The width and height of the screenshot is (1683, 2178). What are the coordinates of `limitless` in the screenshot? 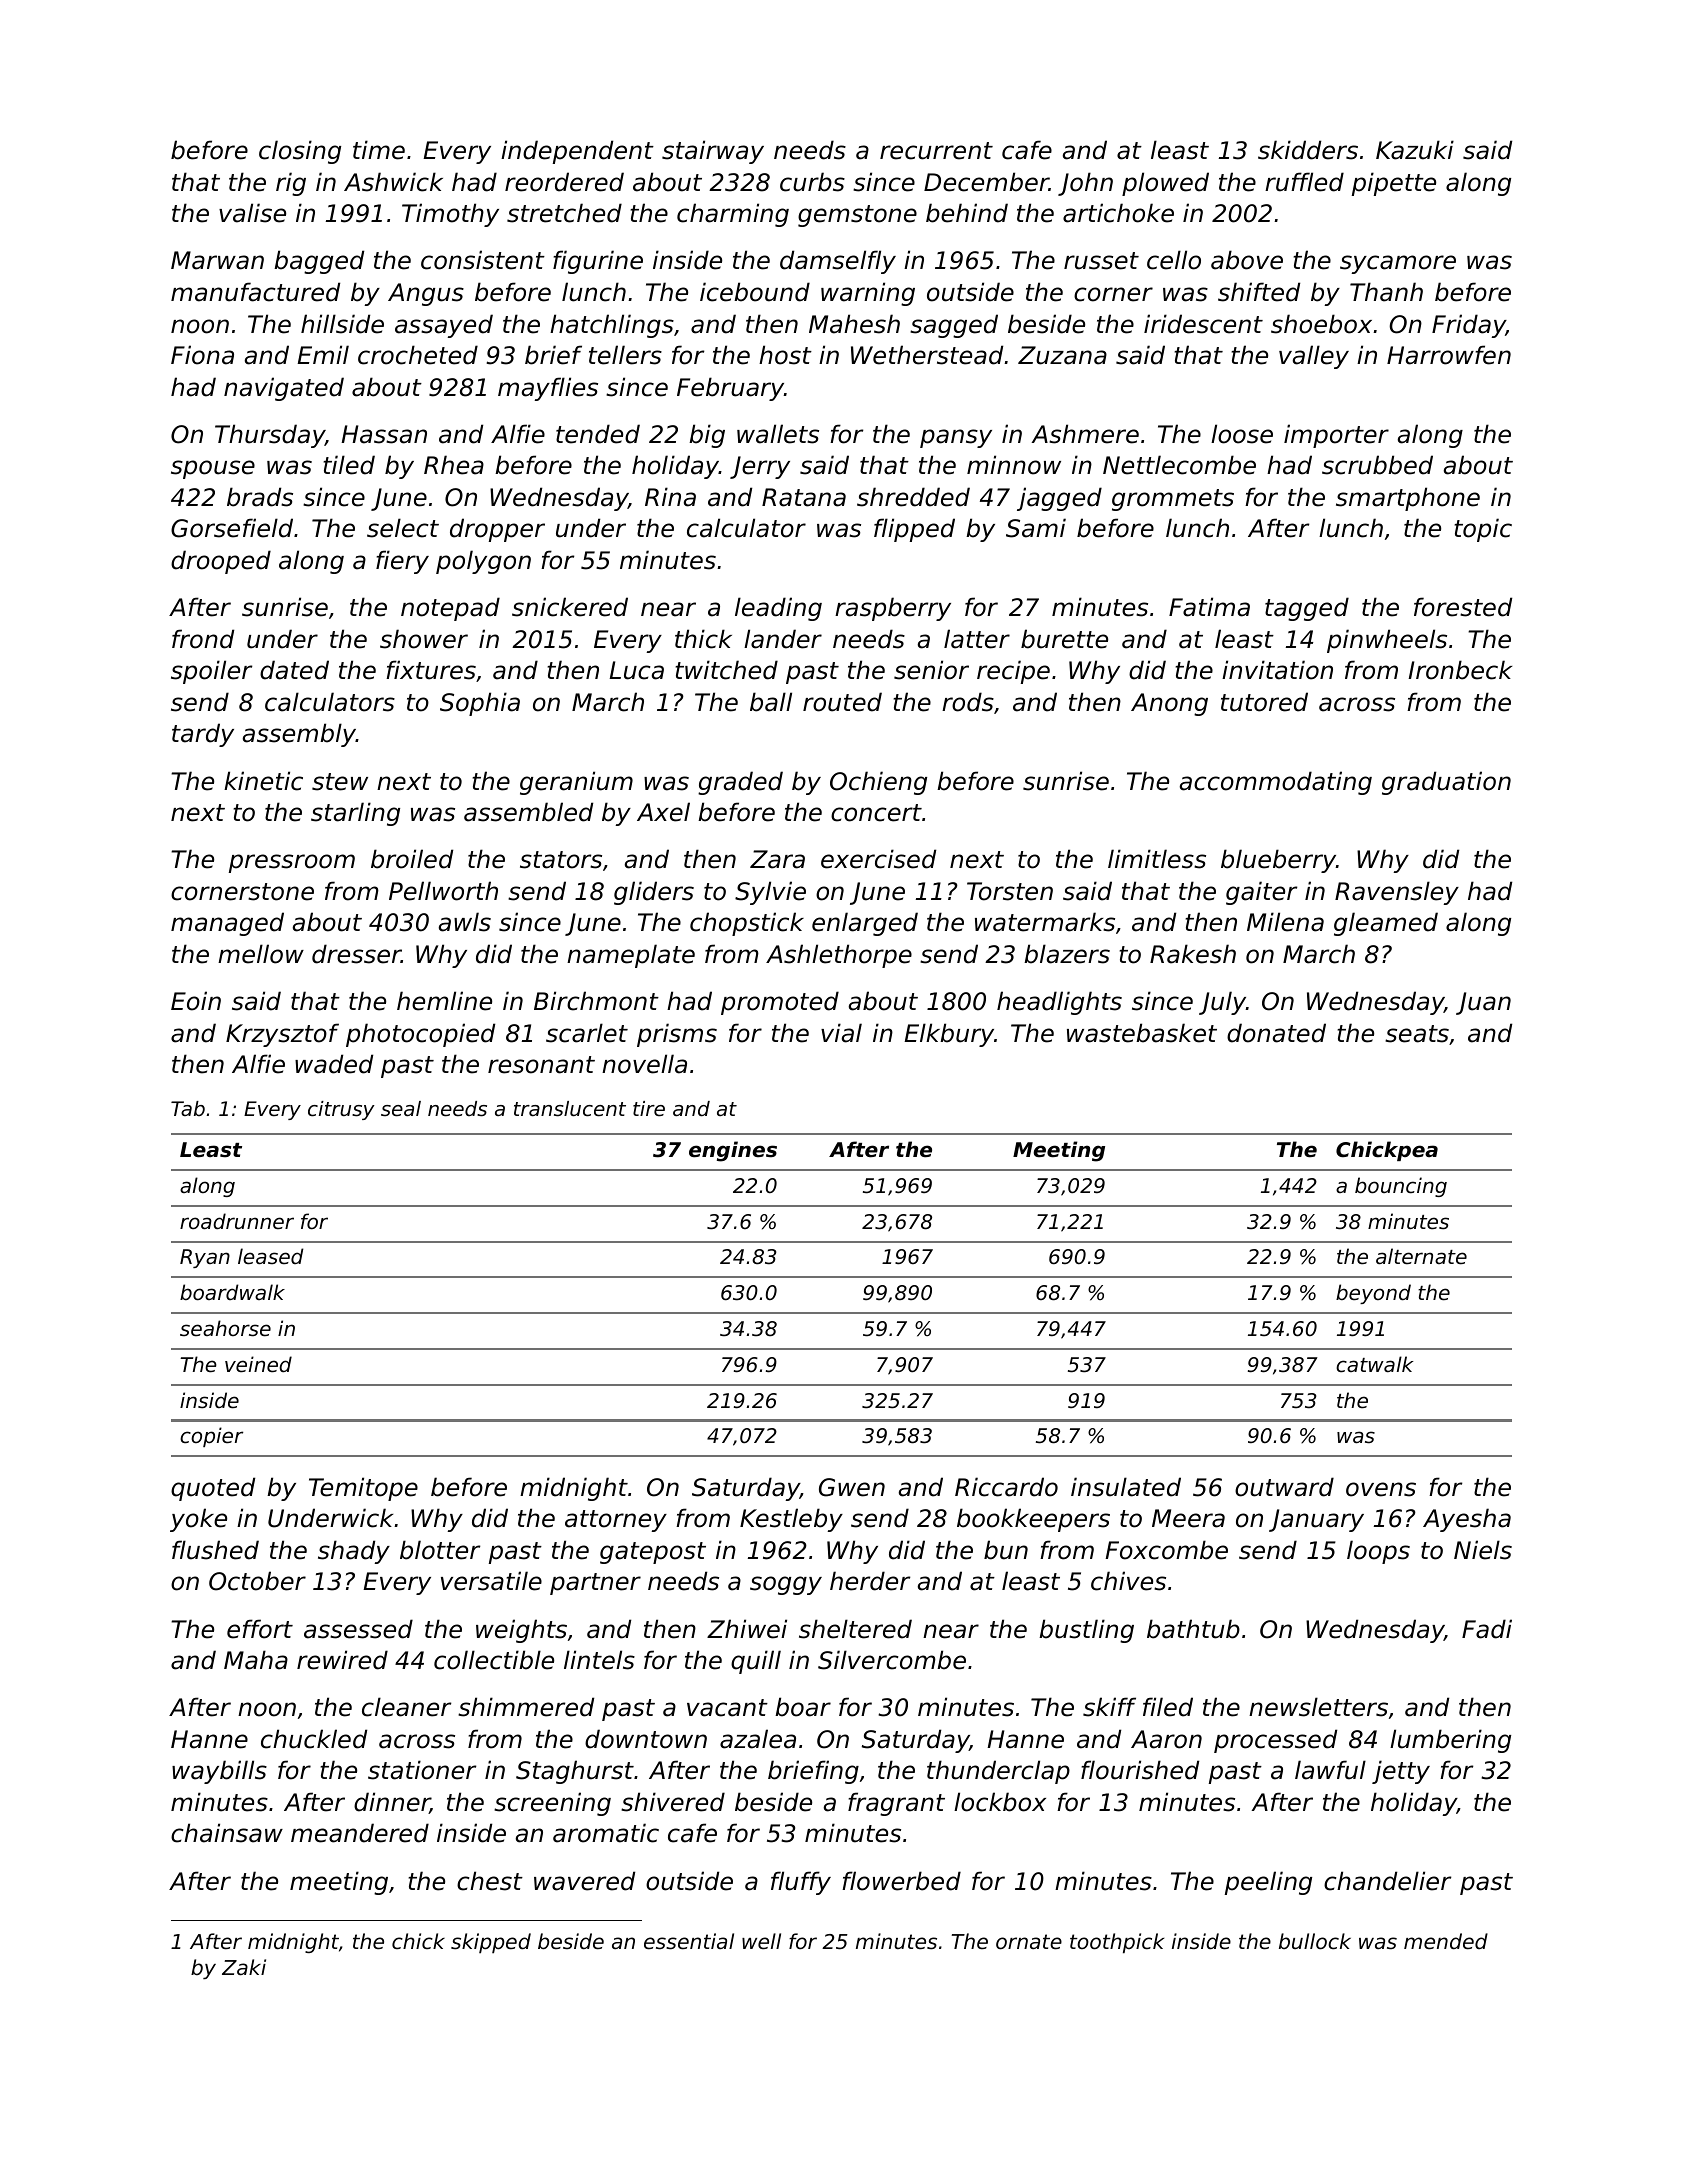 It's located at (1157, 859).
